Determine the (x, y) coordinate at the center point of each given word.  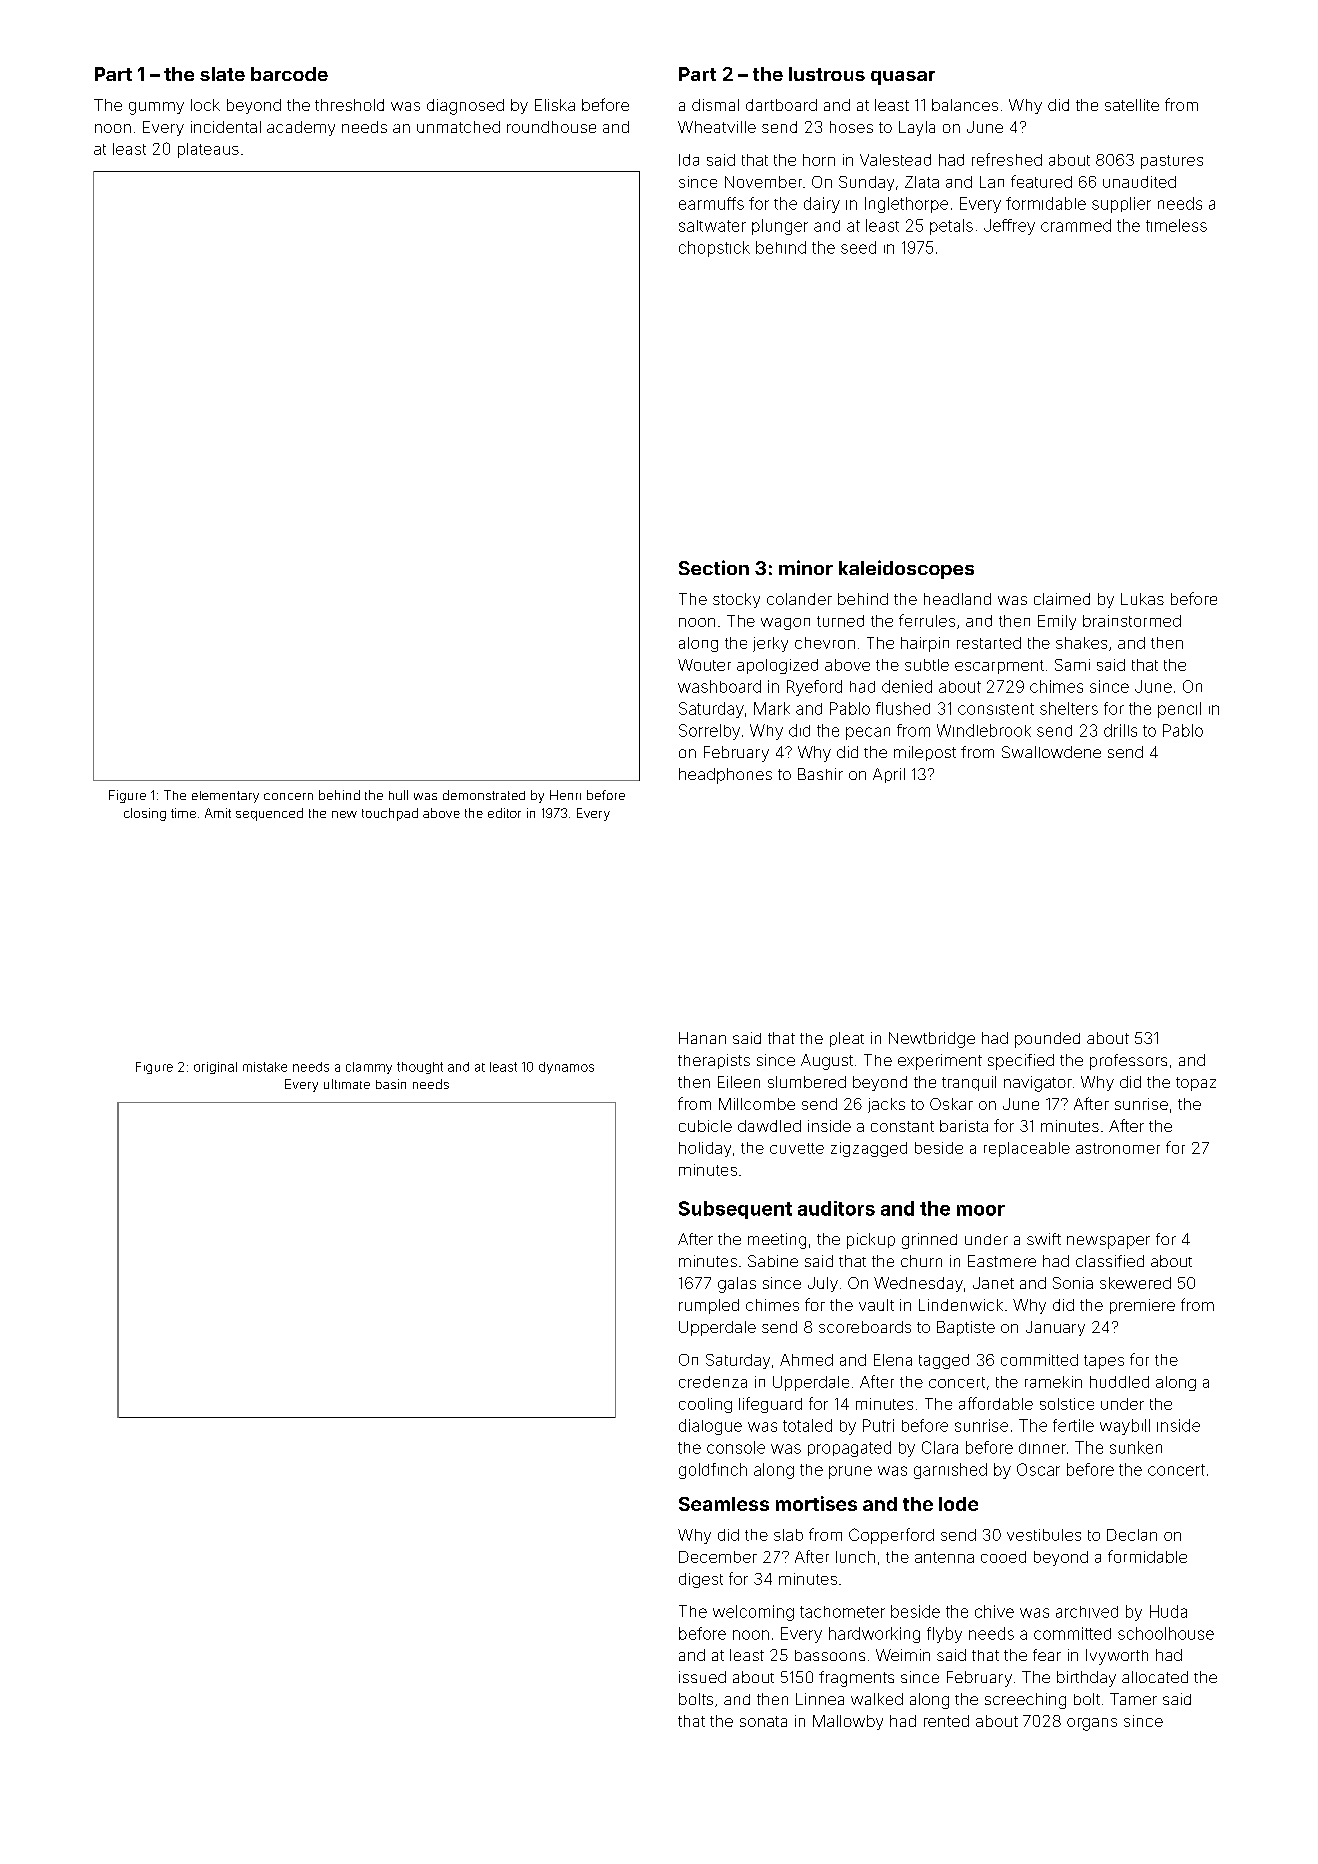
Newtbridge (932, 1040)
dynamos (566, 1068)
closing (145, 814)
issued (702, 1677)
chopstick (714, 249)
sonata (763, 1721)
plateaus (208, 150)
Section (714, 567)
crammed (1076, 225)
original (215, 1068)
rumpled (709, 1306)
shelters (1069, 708)
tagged (944, 1361)
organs (1092, 1724)
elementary (225, 797)
